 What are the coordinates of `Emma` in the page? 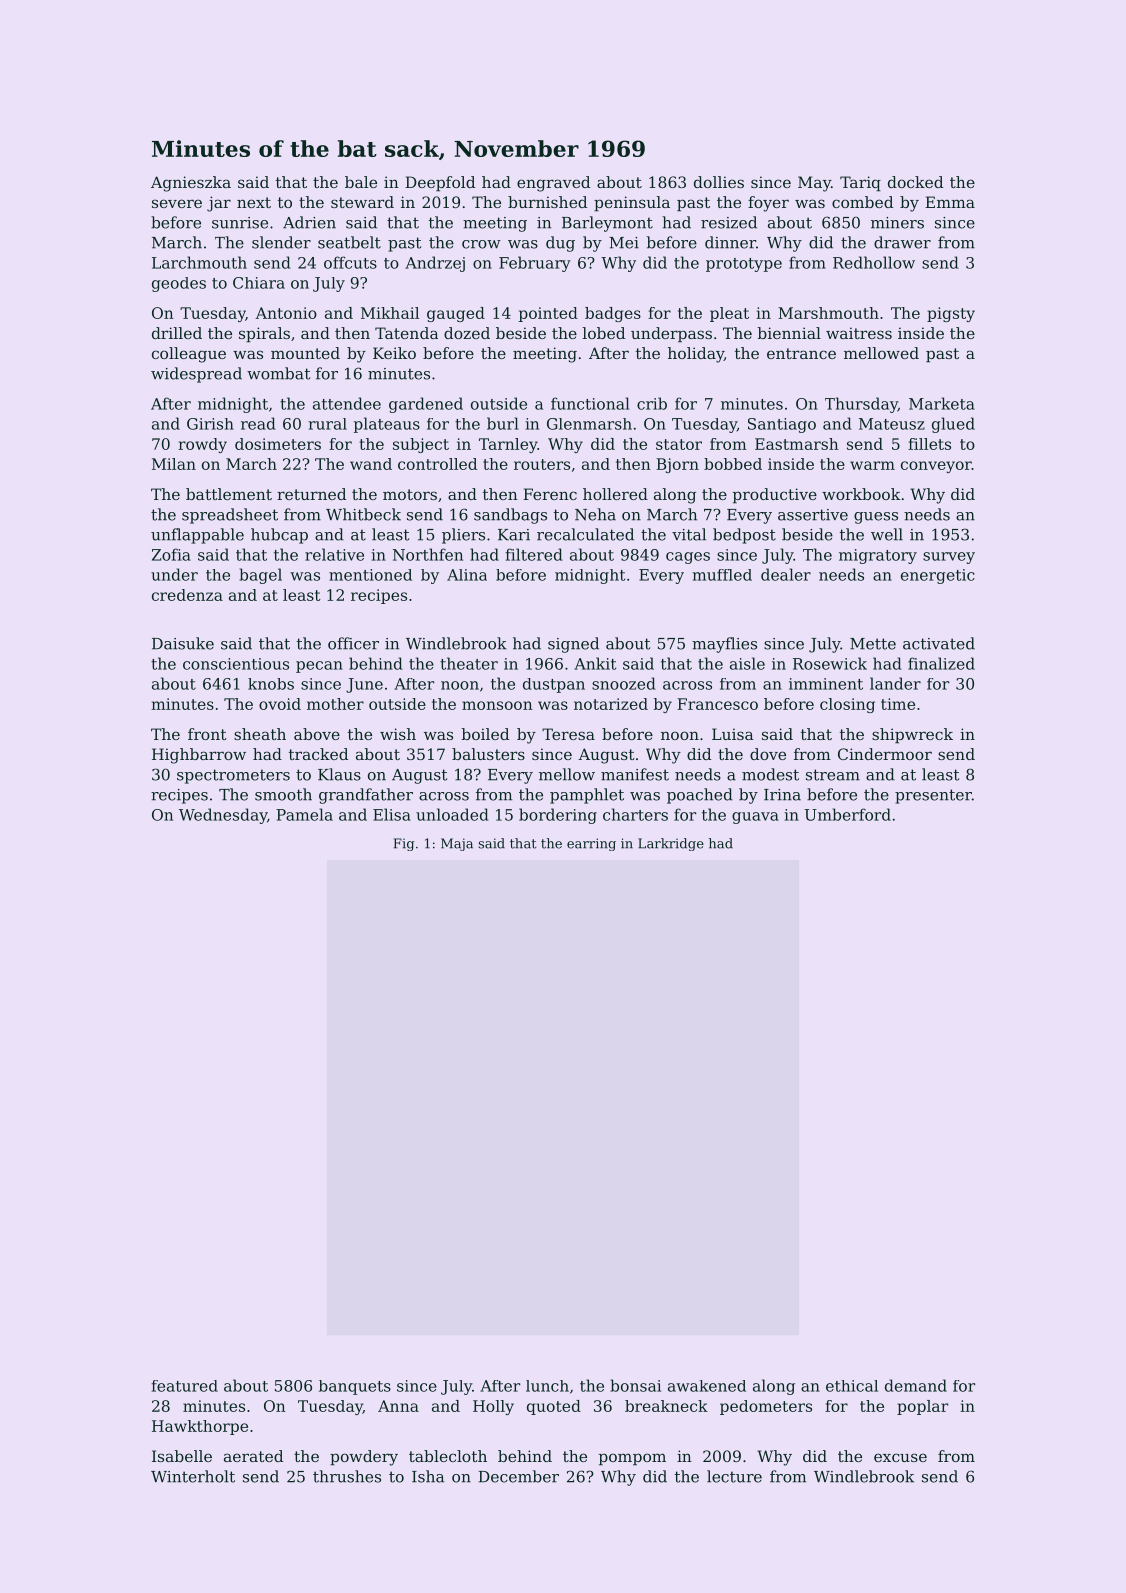 It's located at (950, 202).
